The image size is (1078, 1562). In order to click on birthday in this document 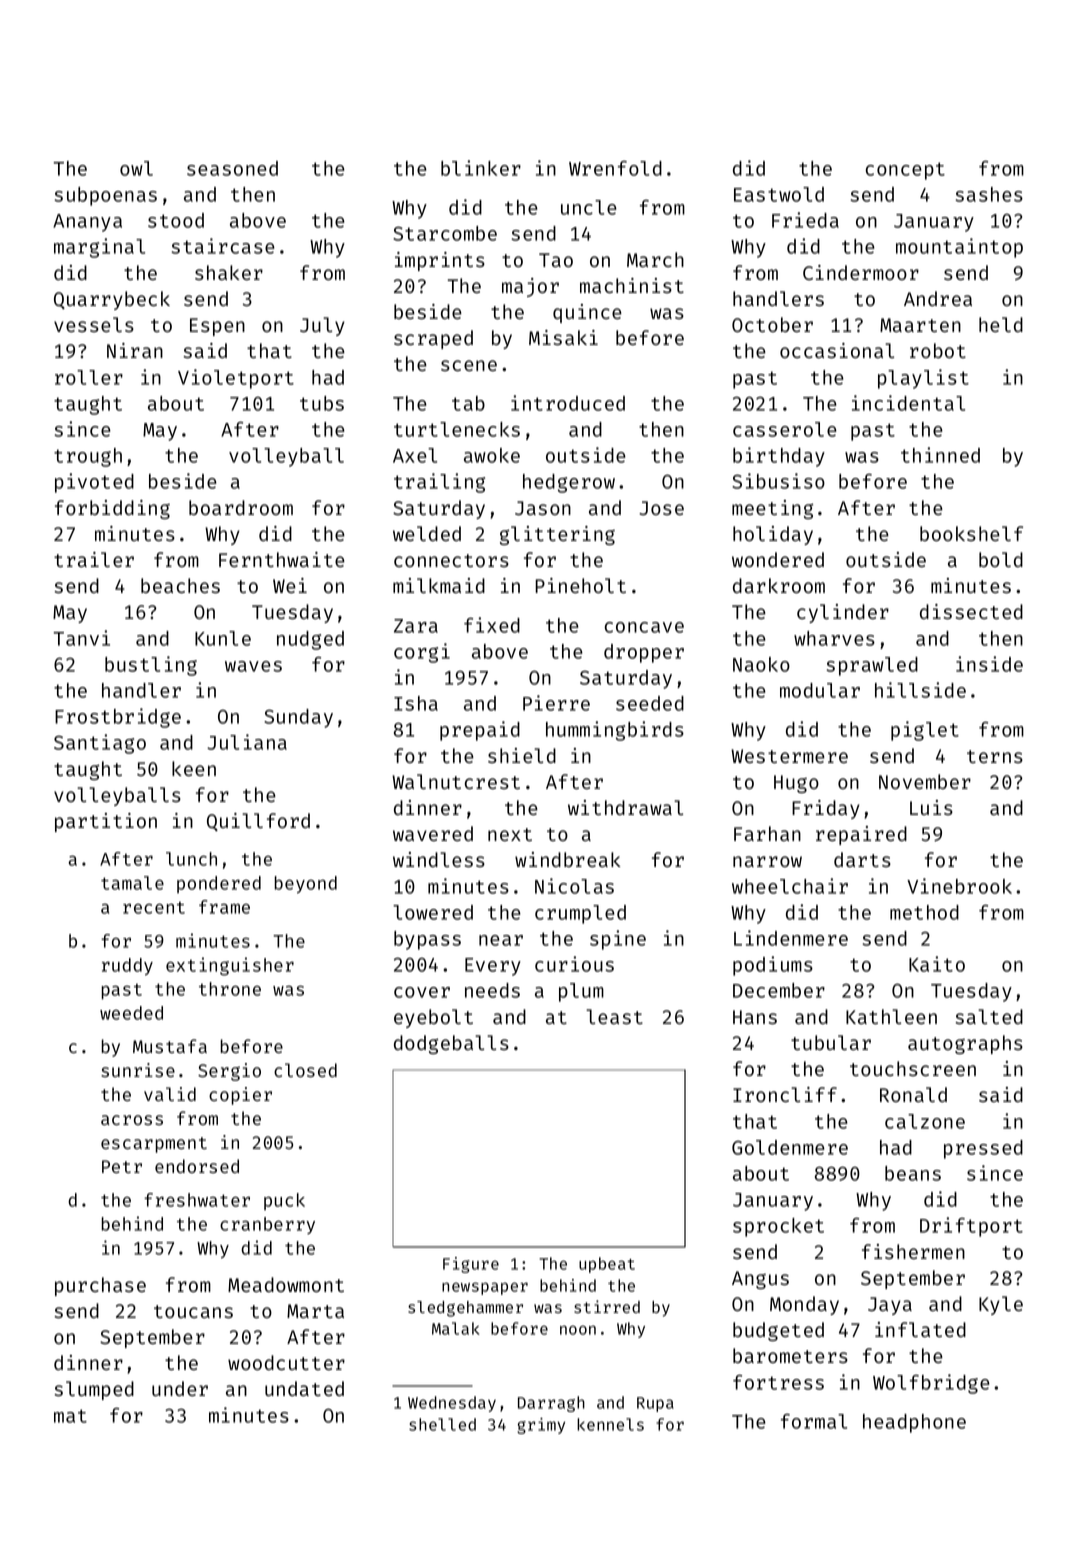, I will do `click(779, 457)`.
